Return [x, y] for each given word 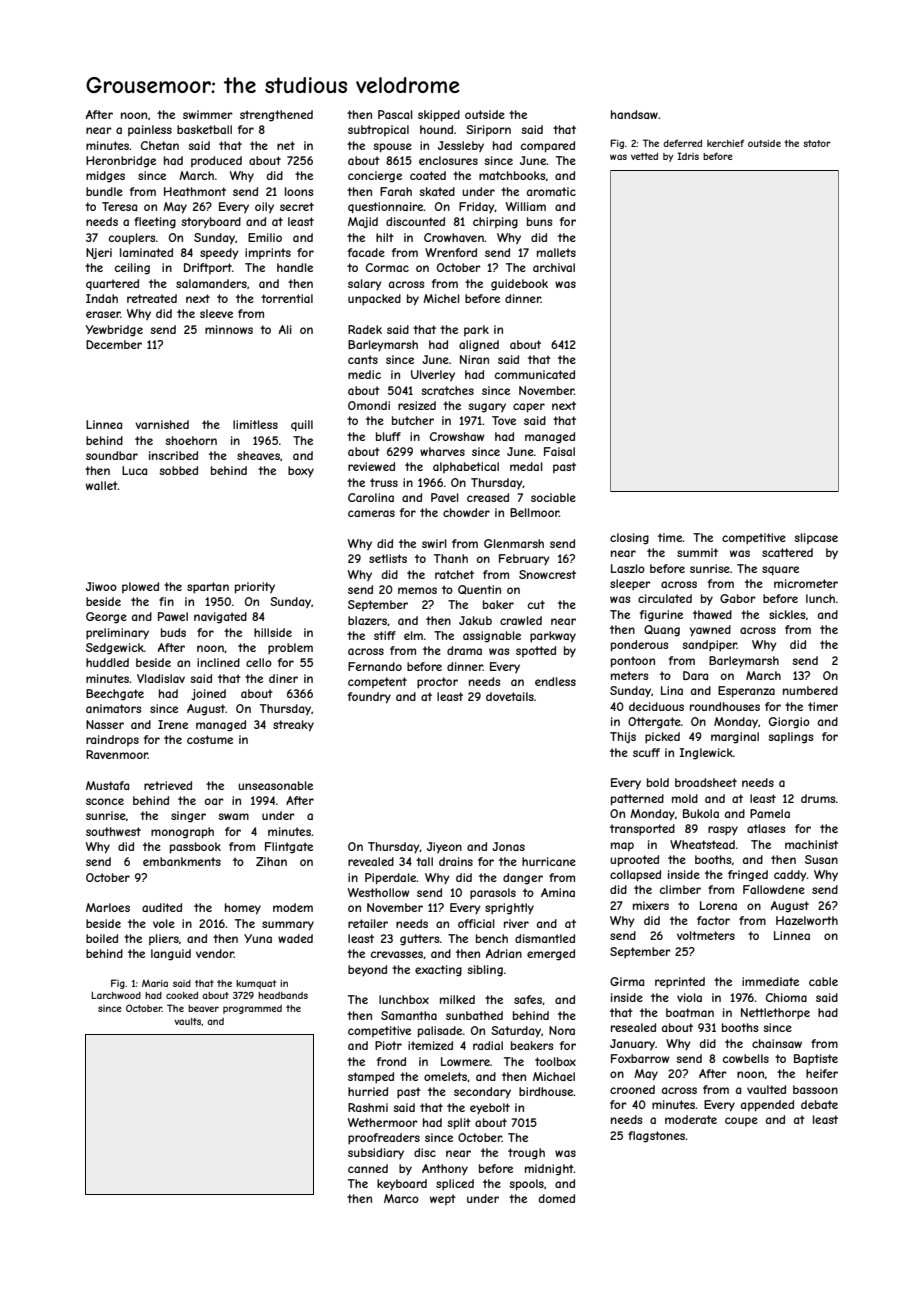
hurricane [549, 861]
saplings [790, 738]
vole [164, 923]
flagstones [657, 1137]
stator [817, 143]
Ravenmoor [117, 754]
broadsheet [706, 782]
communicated [535, 374]
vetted [644, 156]
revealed [371, 861]
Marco [401, 1198]
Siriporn [488, 130]
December [114, 344]
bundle [104, 191]
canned [368, 1168]
